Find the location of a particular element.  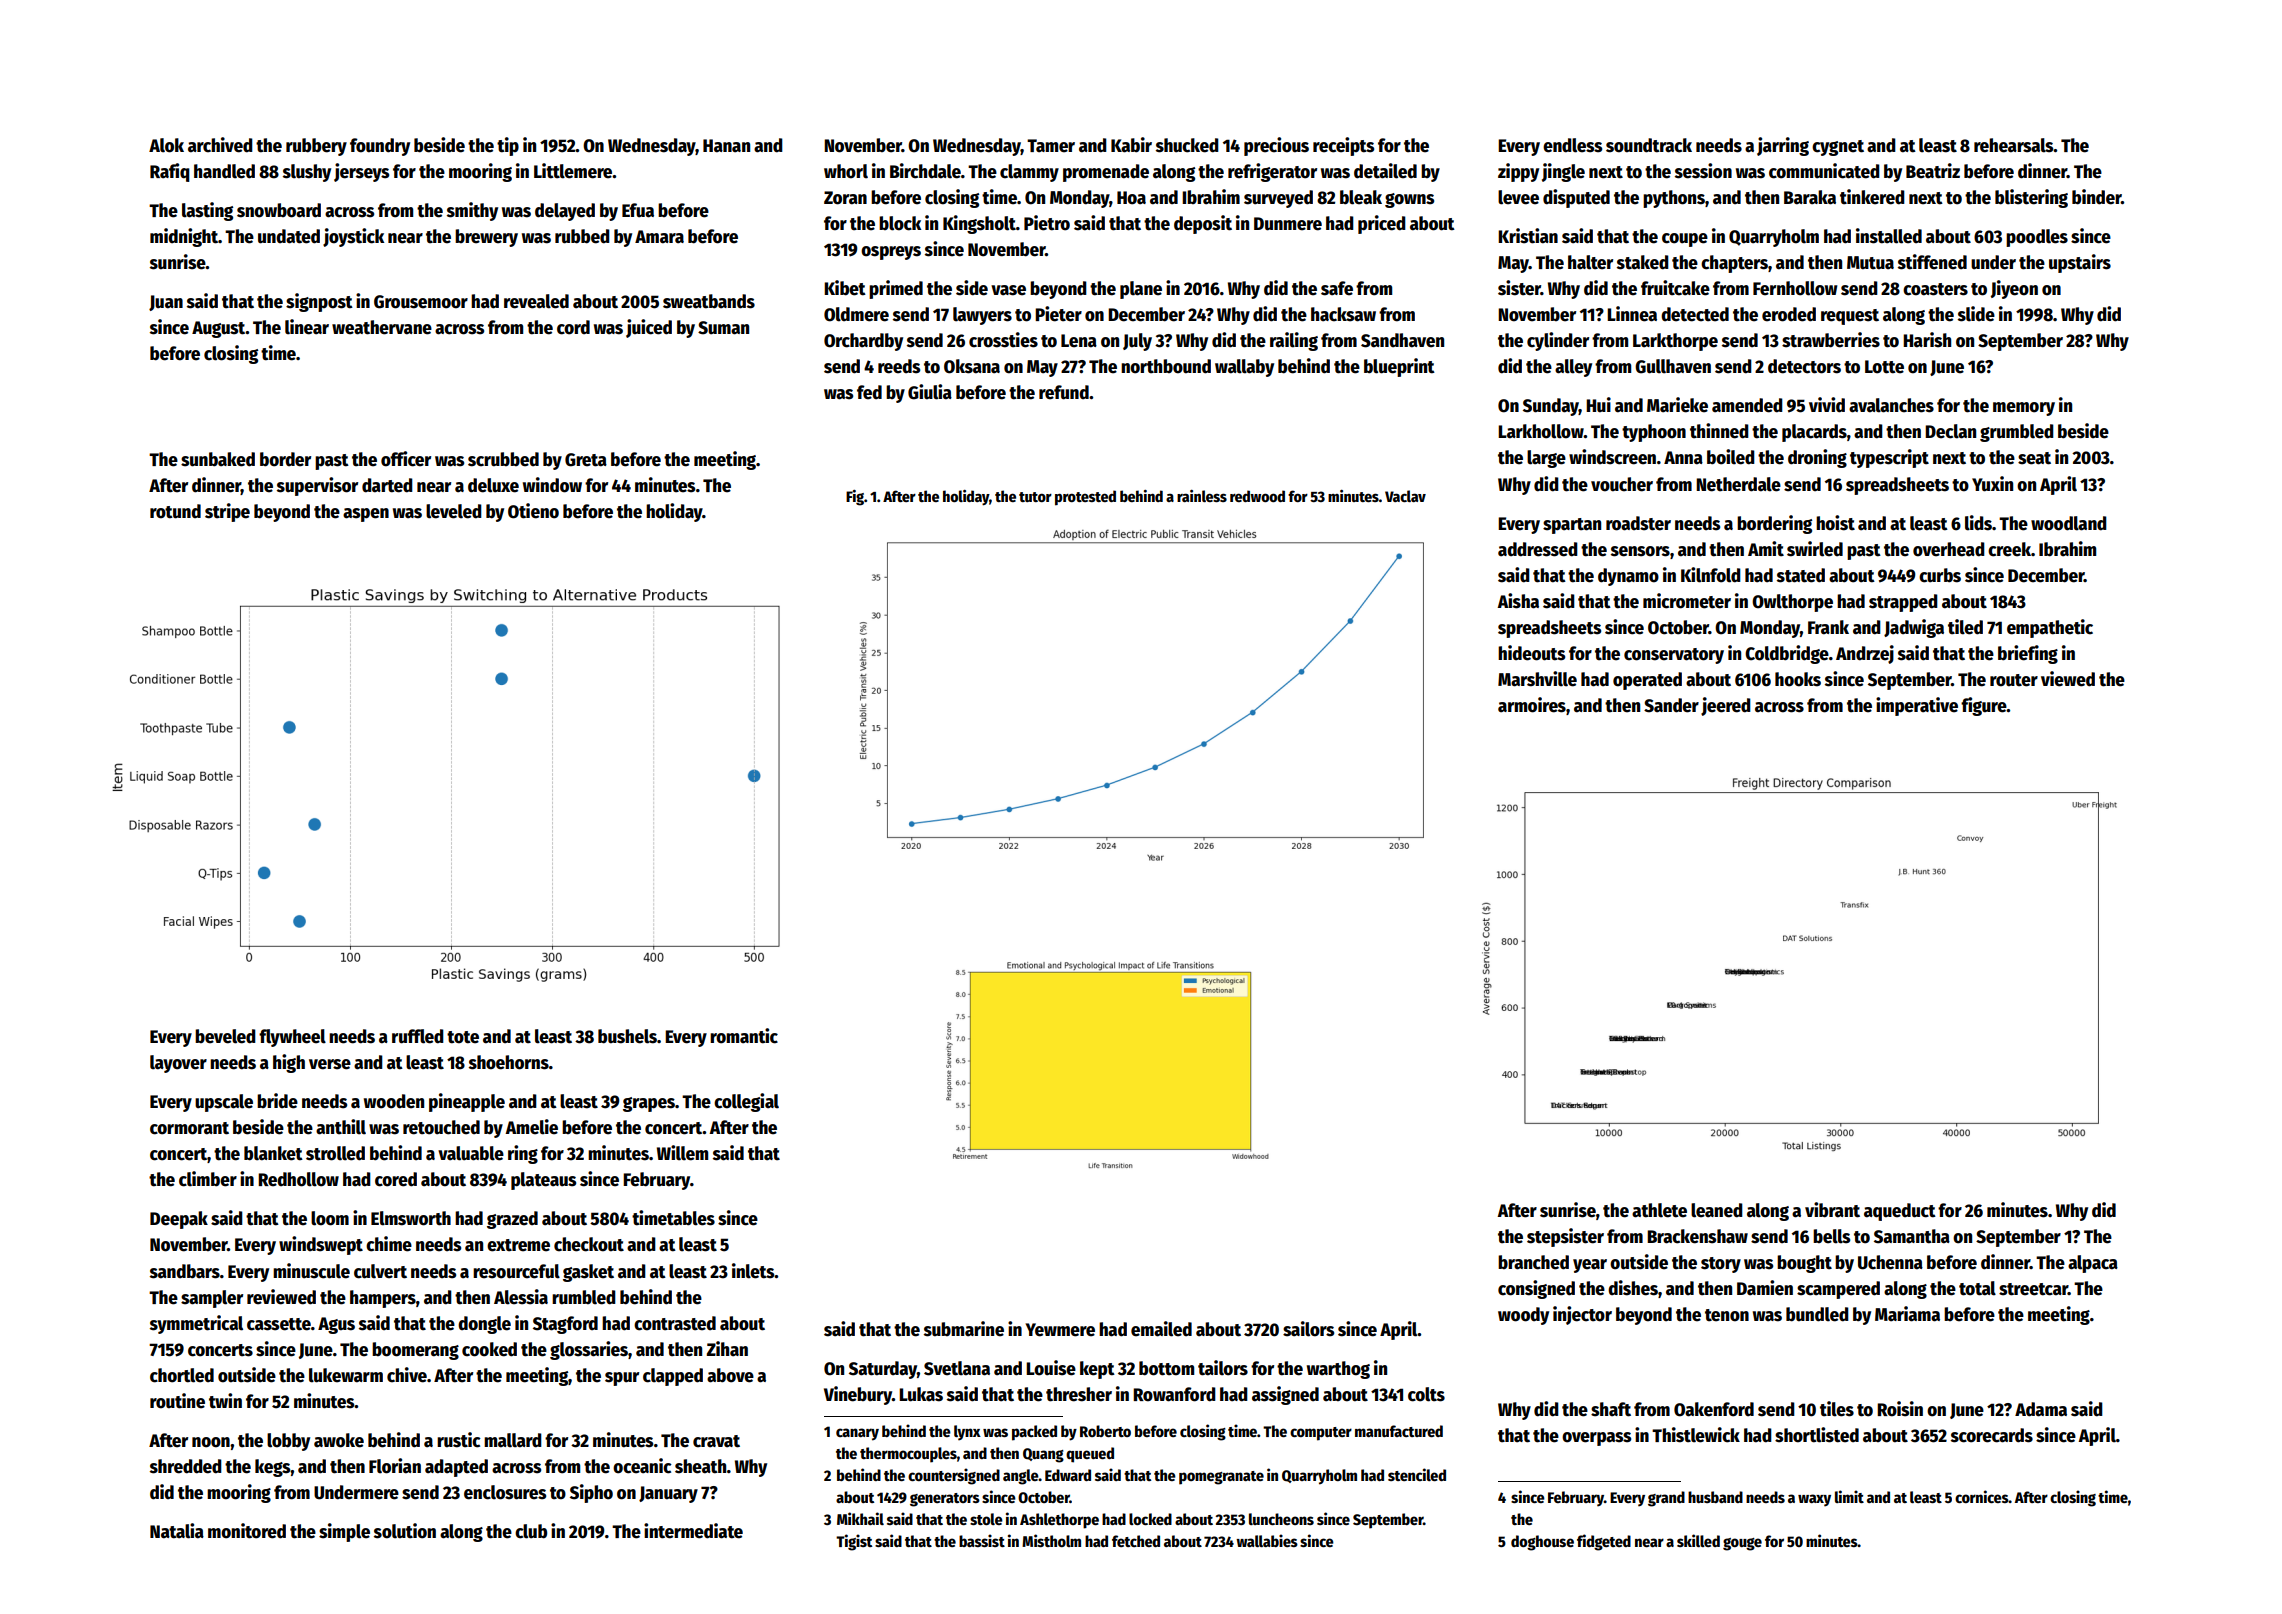

shucked is located at coordinates (1187, 145).
